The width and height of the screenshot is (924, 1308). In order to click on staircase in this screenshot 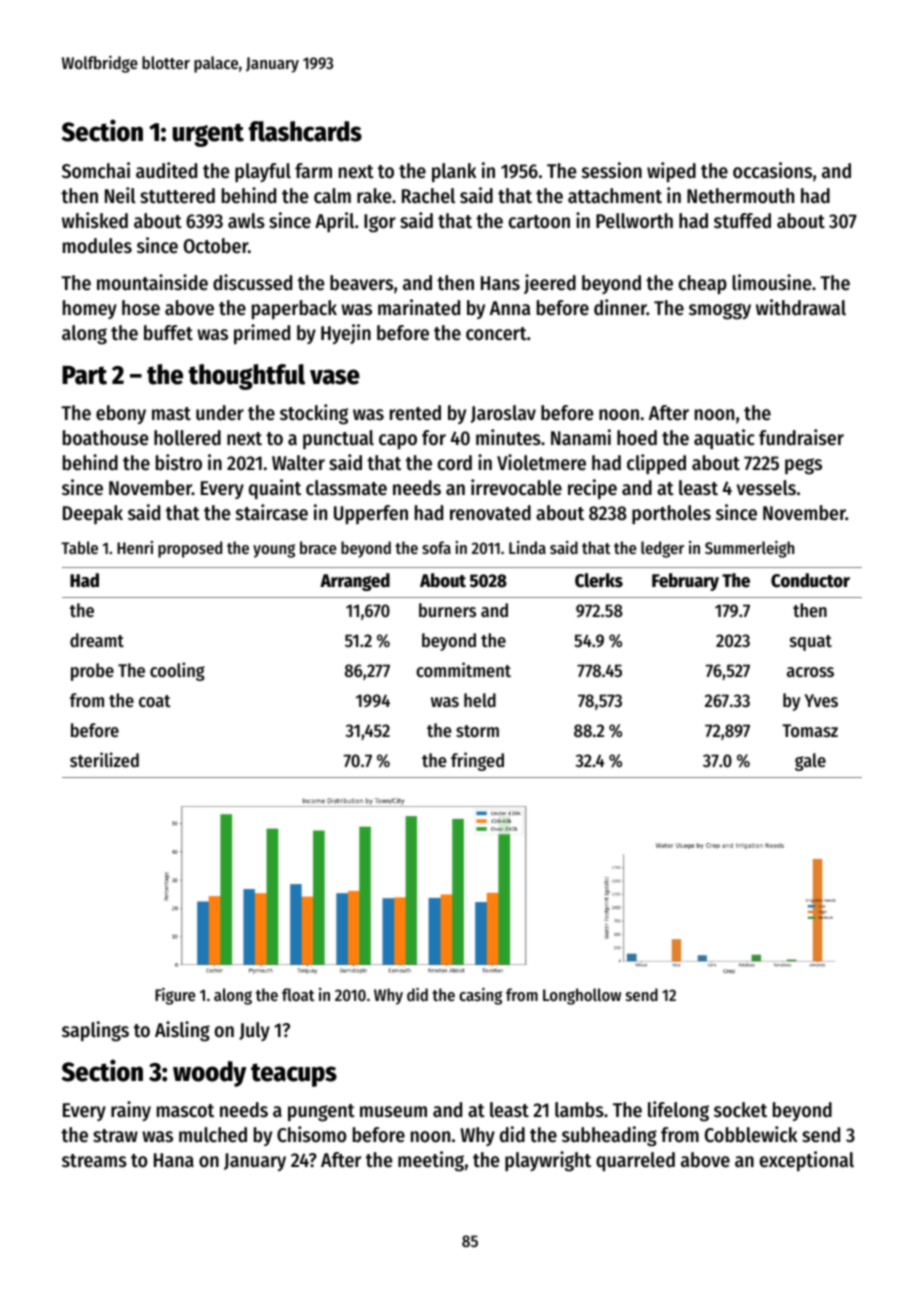, I will do `click(272, 512)`.
